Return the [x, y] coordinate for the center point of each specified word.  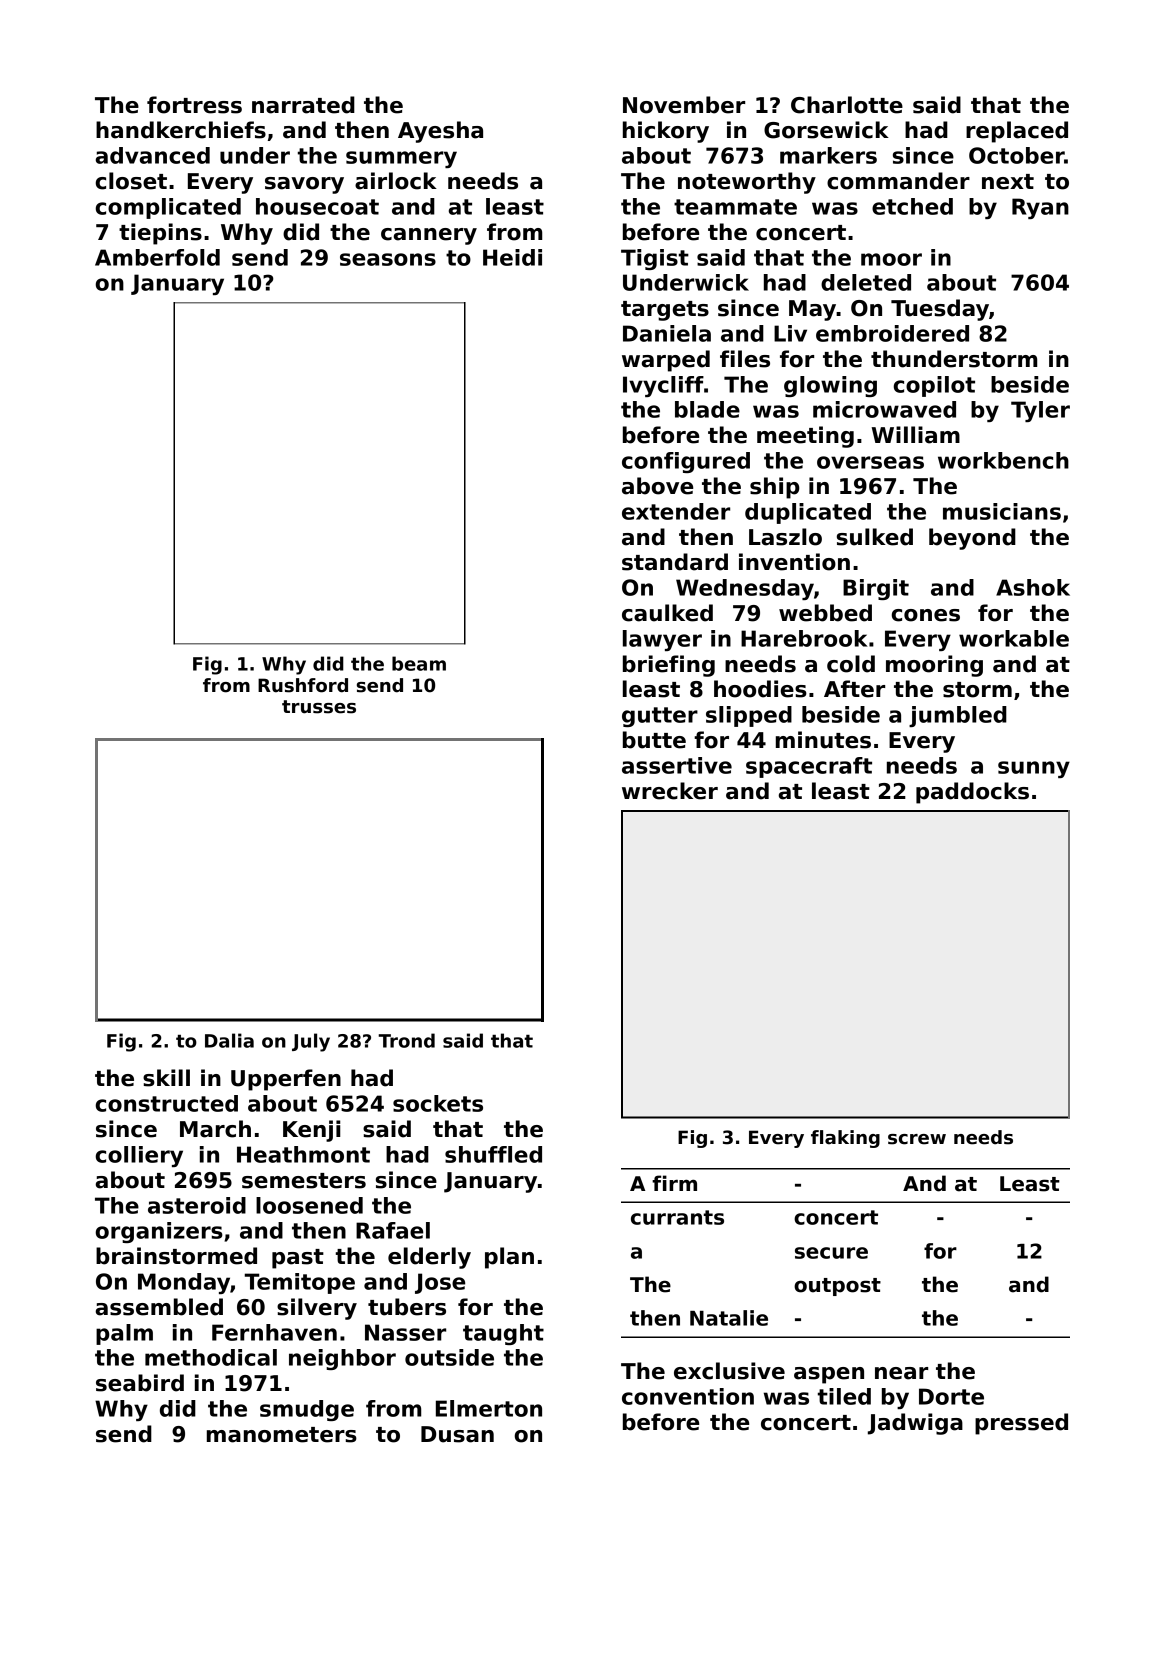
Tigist [655, 259]
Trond [406, 1040]
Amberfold [157, 257]
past [298, 1259]
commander [898, 181]
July [311, 1042]
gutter [660, 717]
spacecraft [809, 767]
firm [674, 1183]
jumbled [958, 716]
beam [419, 663]
